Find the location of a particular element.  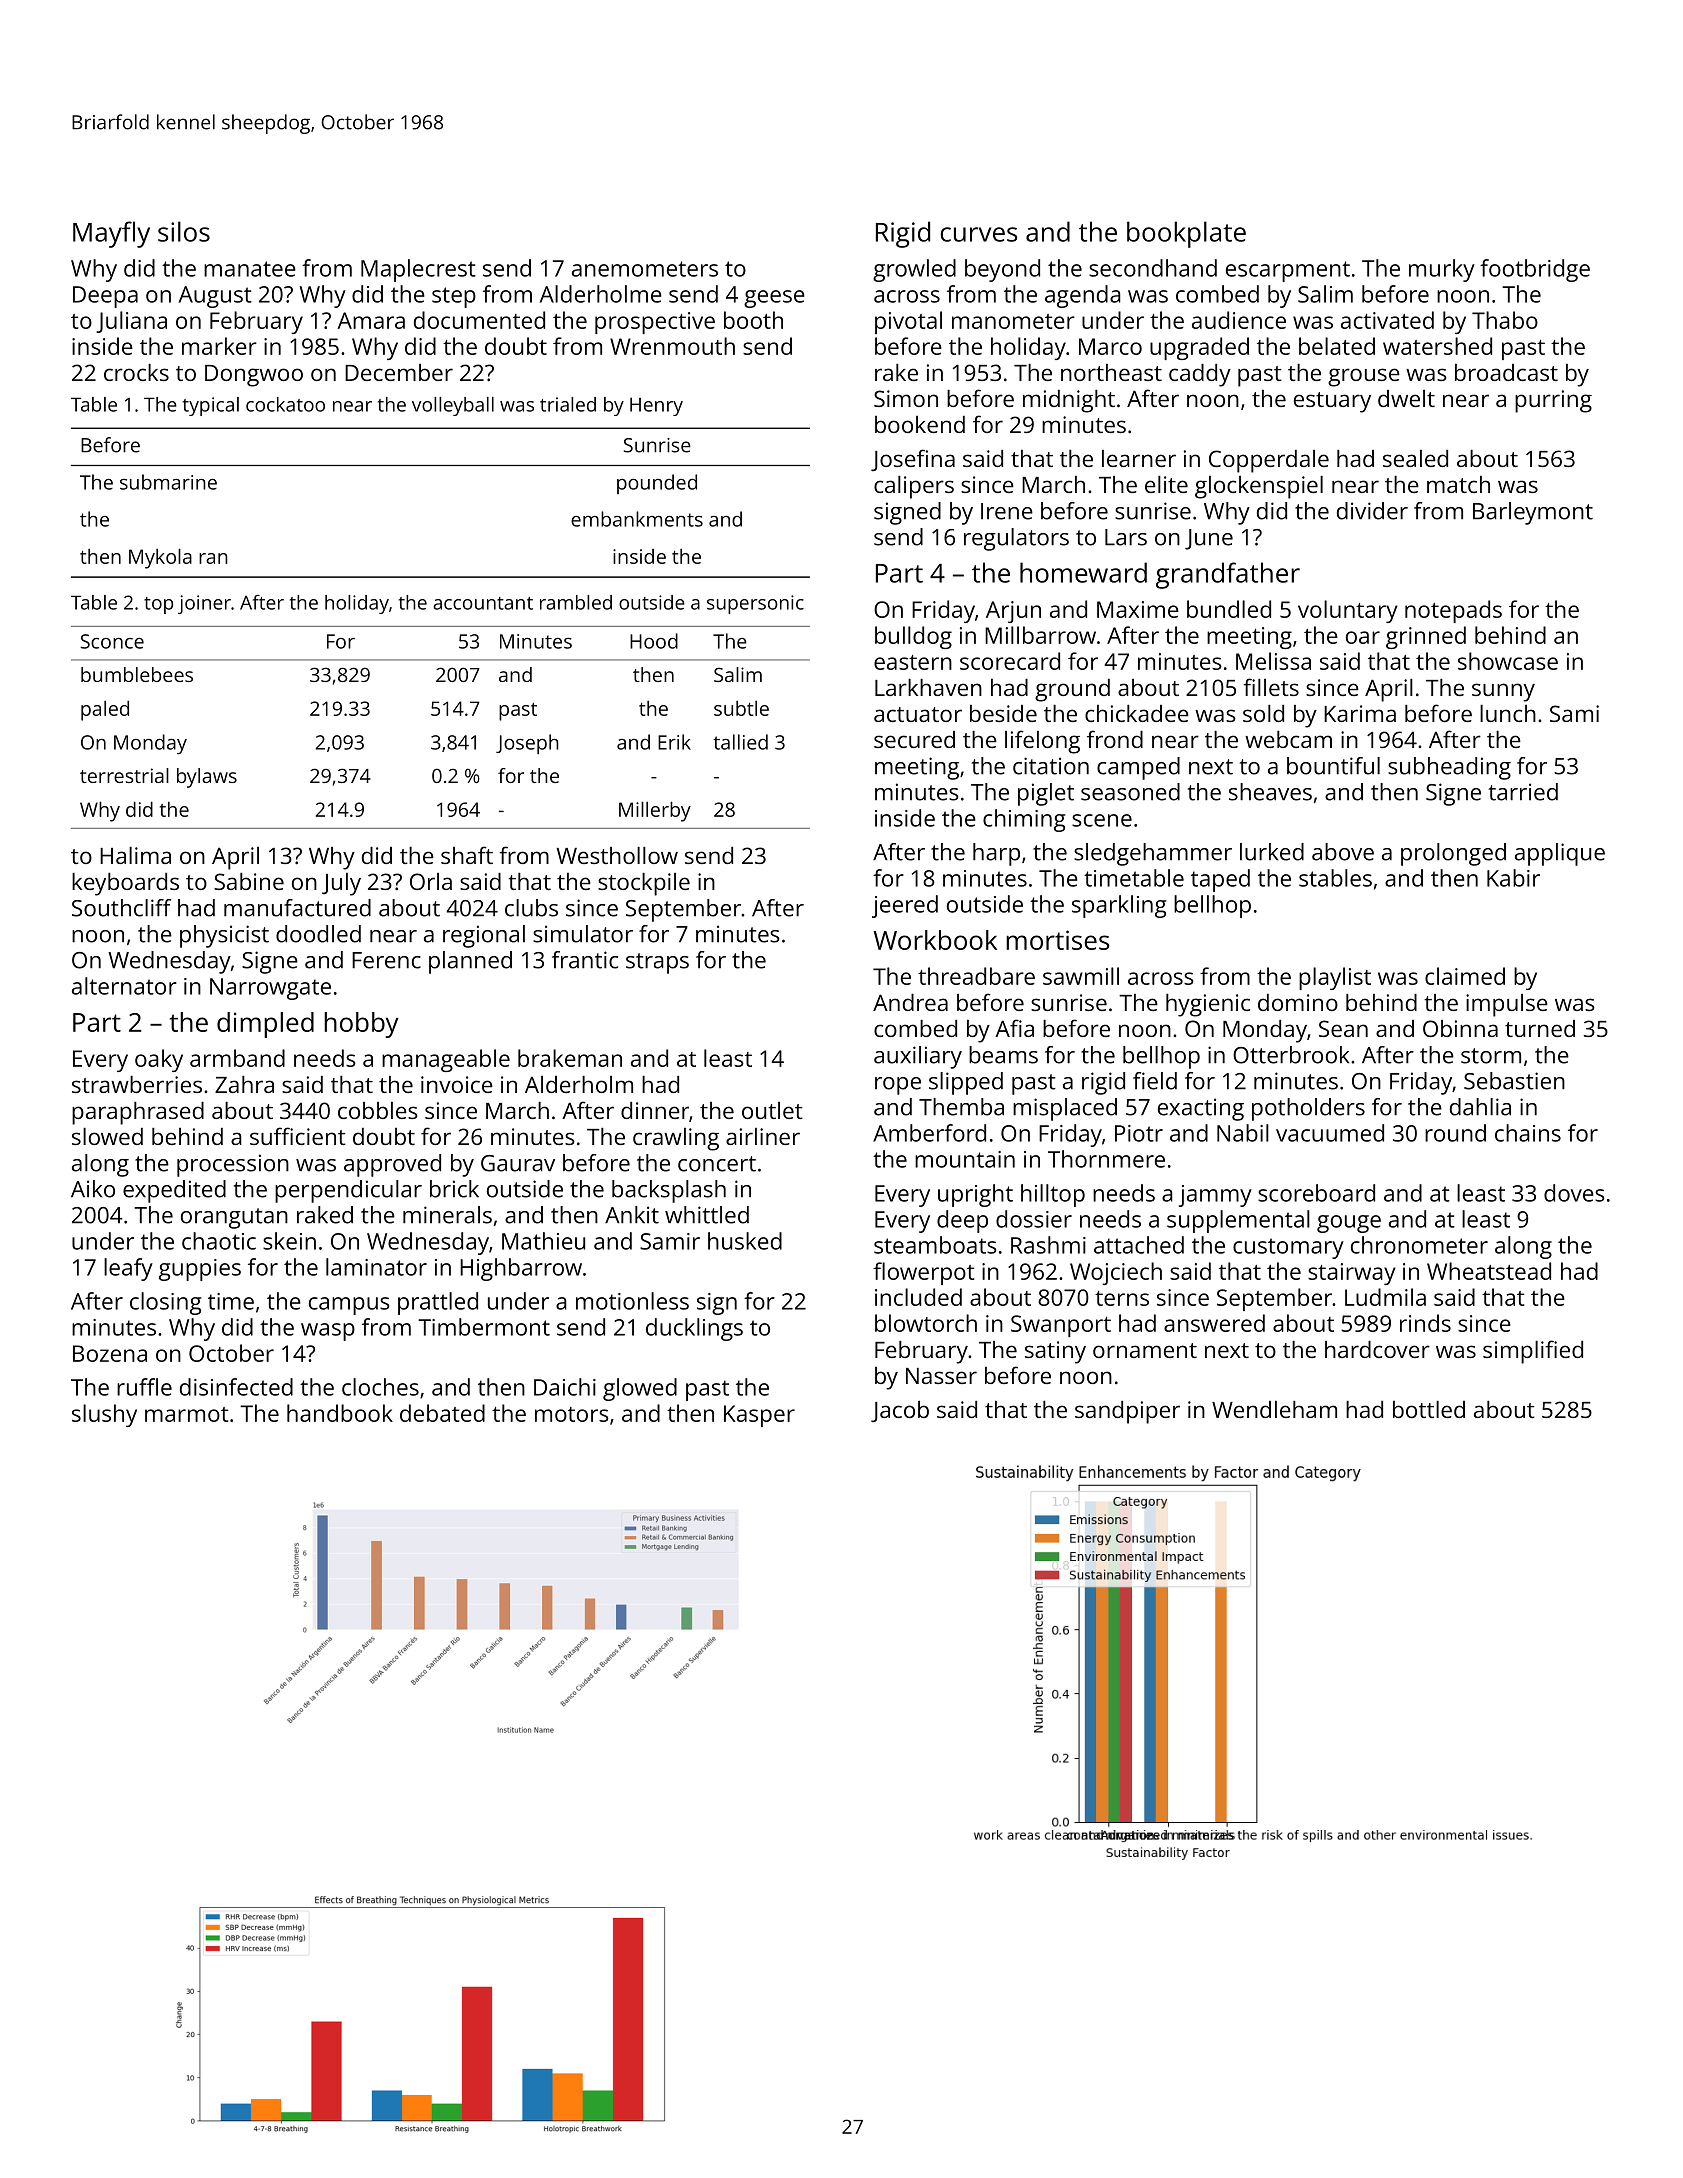

silos is located at coordinates (184, 231).
